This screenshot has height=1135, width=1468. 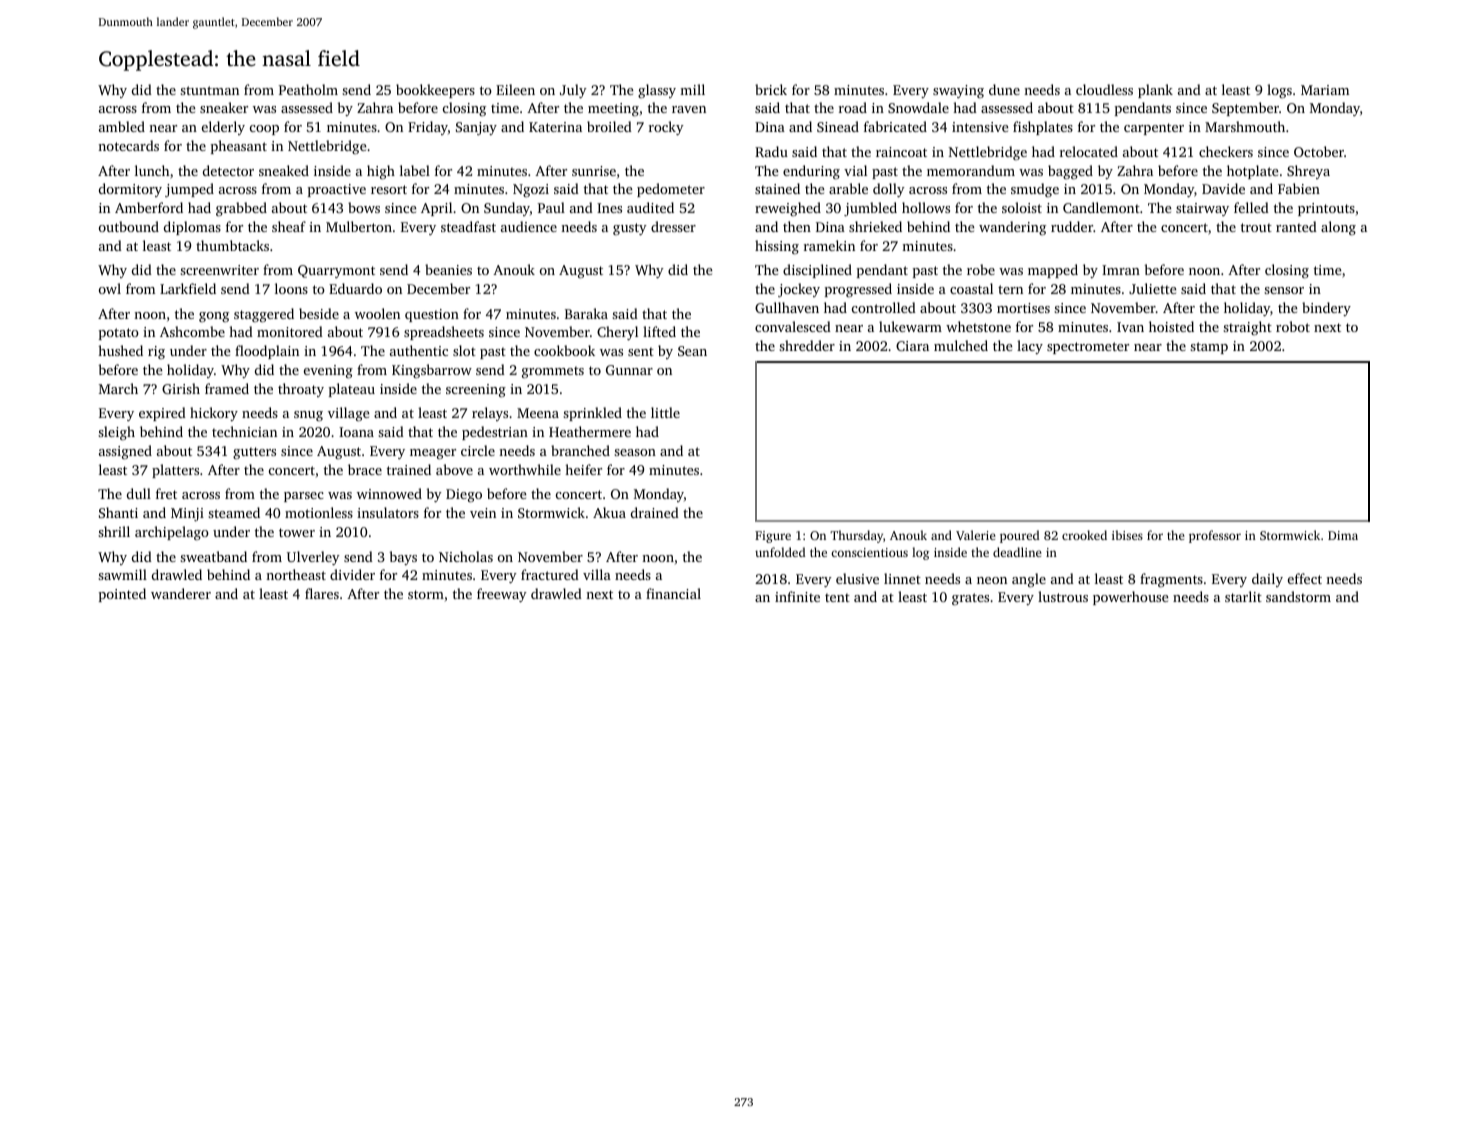 What do you see at coordinates (1030, 347) in the screenshot?
I see `lacy` at bounding box center [1030, 347].
